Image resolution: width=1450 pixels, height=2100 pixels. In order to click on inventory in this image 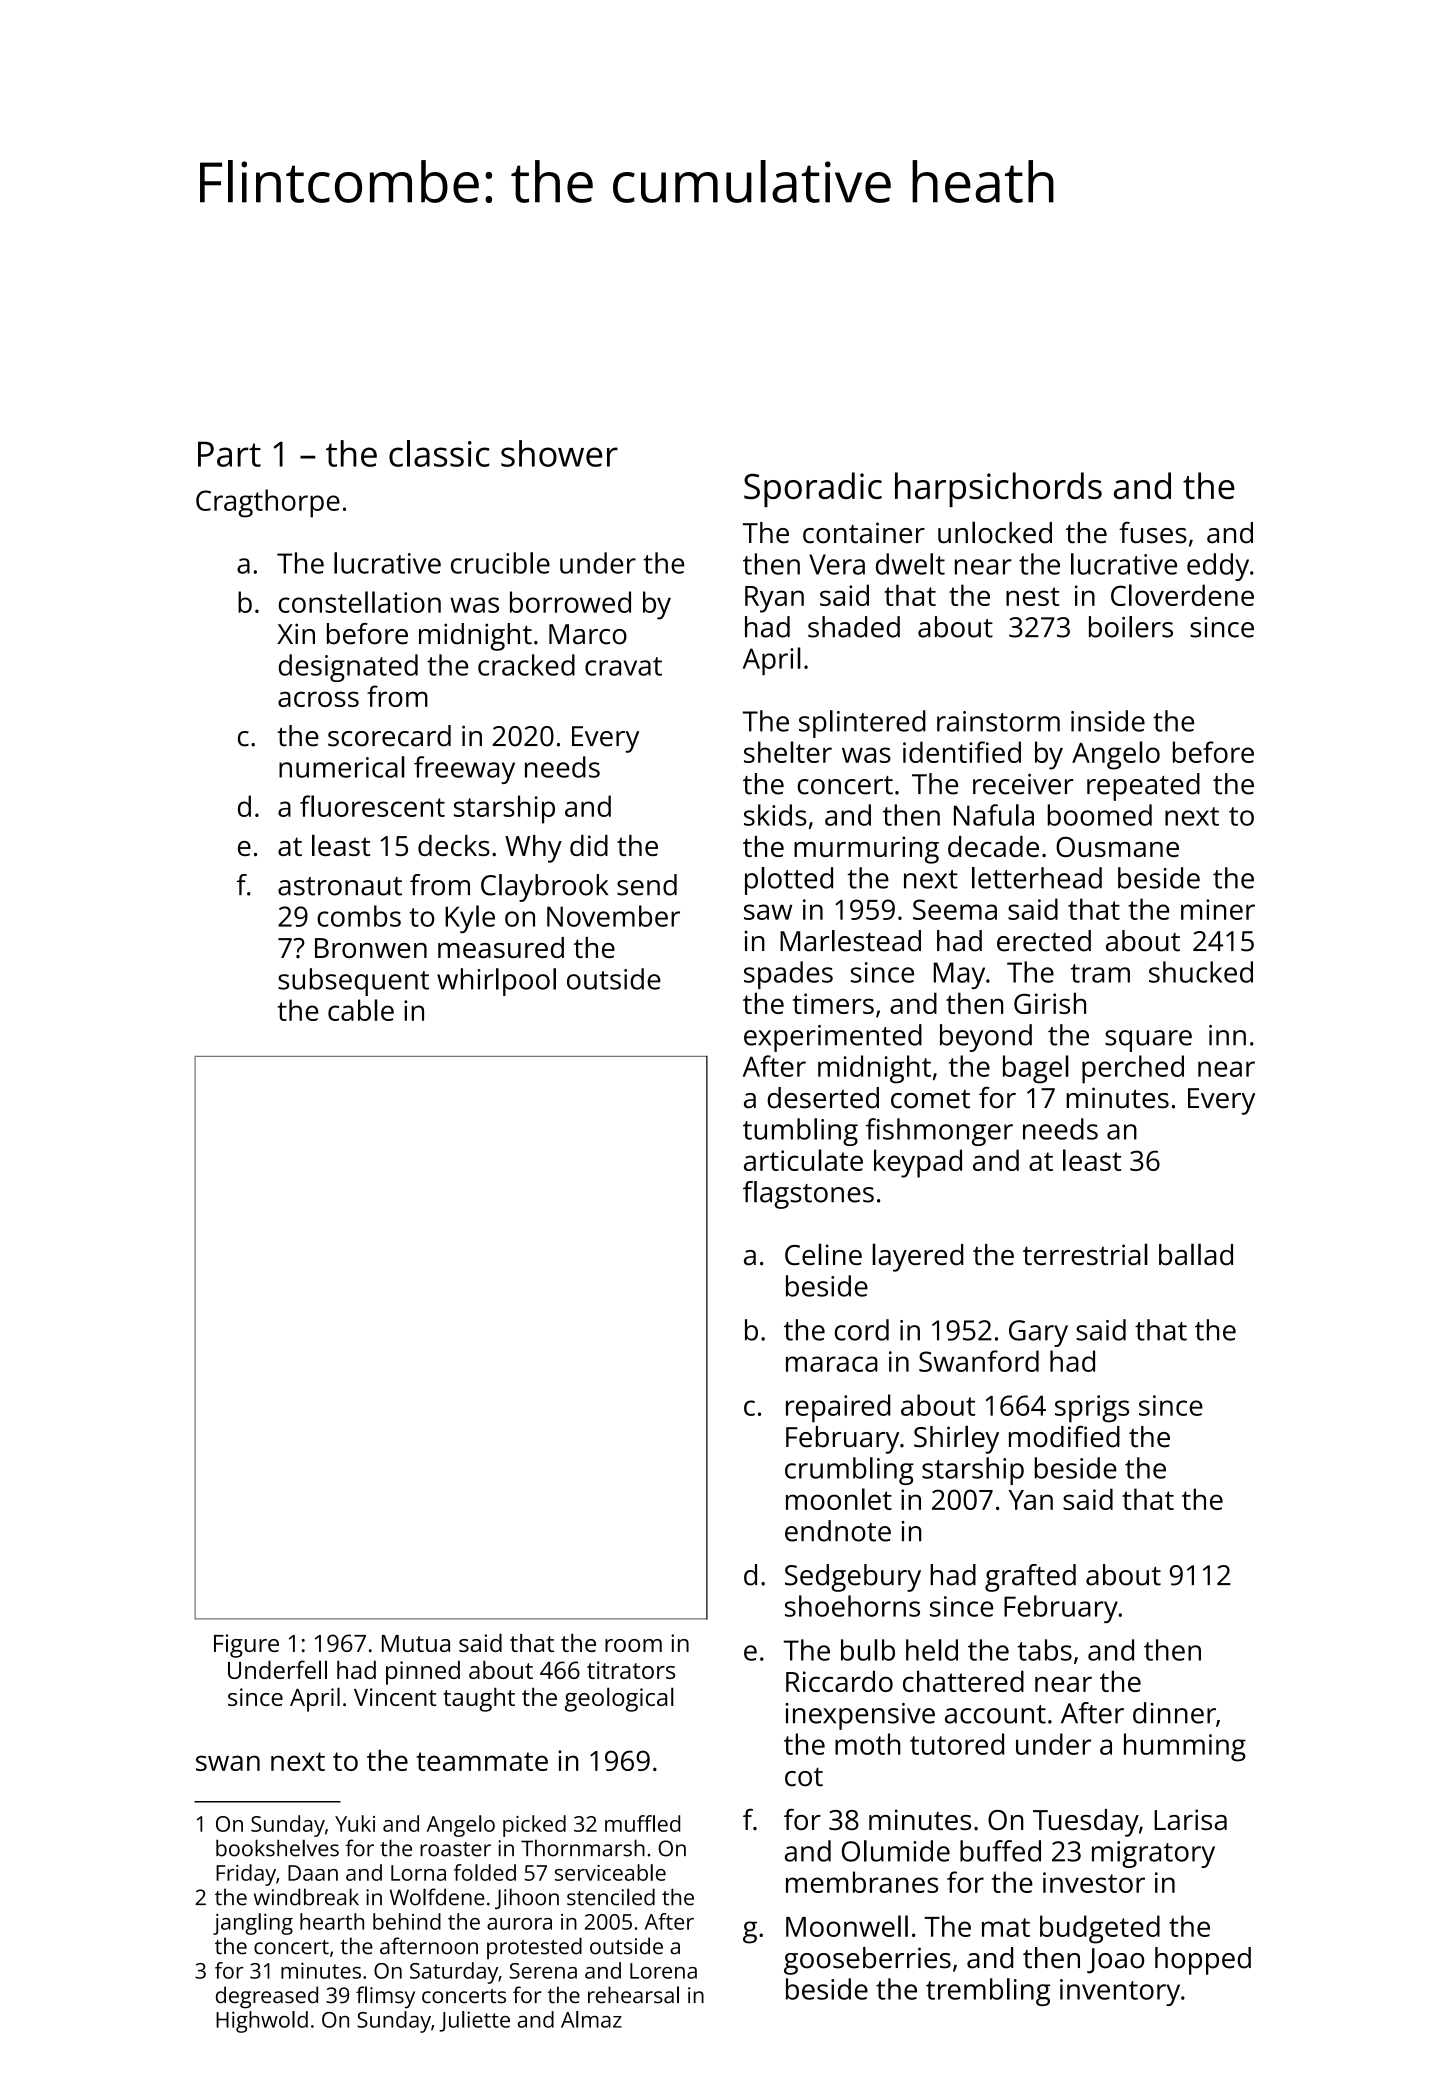, I will do `click(1120, 1992)`.
